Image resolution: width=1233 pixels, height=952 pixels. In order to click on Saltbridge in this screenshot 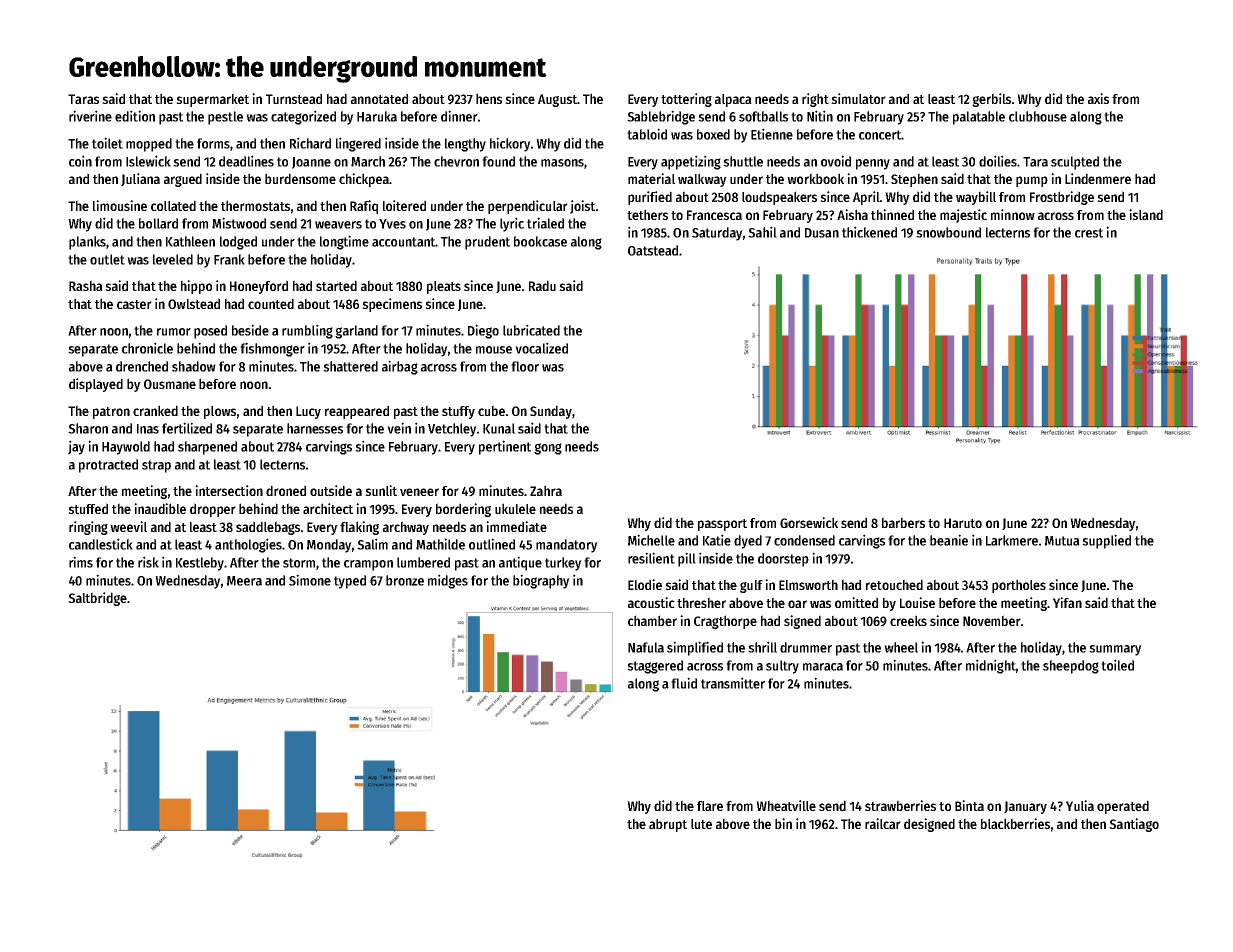, I will do `click(97, 599)`.
